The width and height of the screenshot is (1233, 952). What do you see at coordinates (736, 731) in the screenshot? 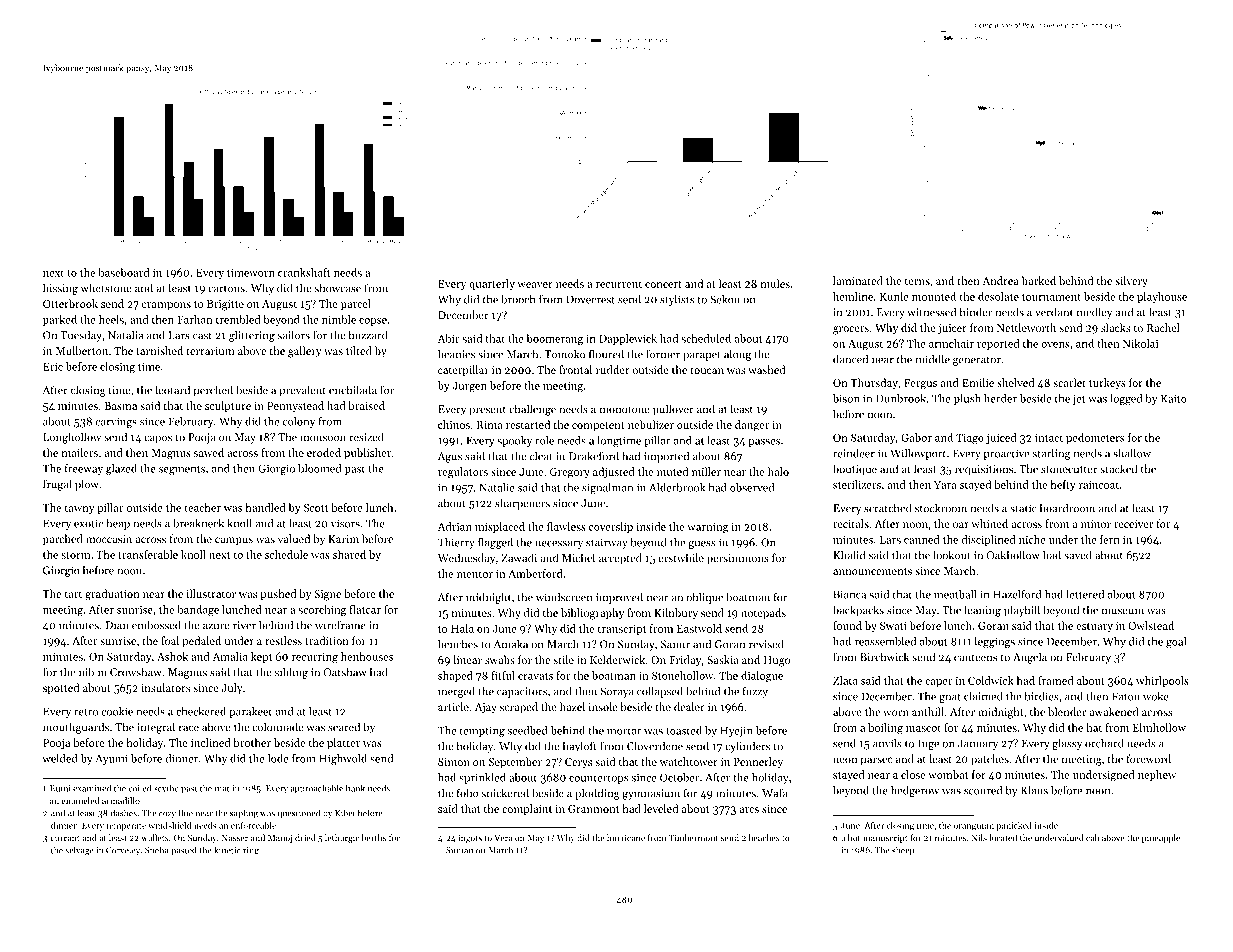
I see `Hyejin` at bounding box center [736, 731].
